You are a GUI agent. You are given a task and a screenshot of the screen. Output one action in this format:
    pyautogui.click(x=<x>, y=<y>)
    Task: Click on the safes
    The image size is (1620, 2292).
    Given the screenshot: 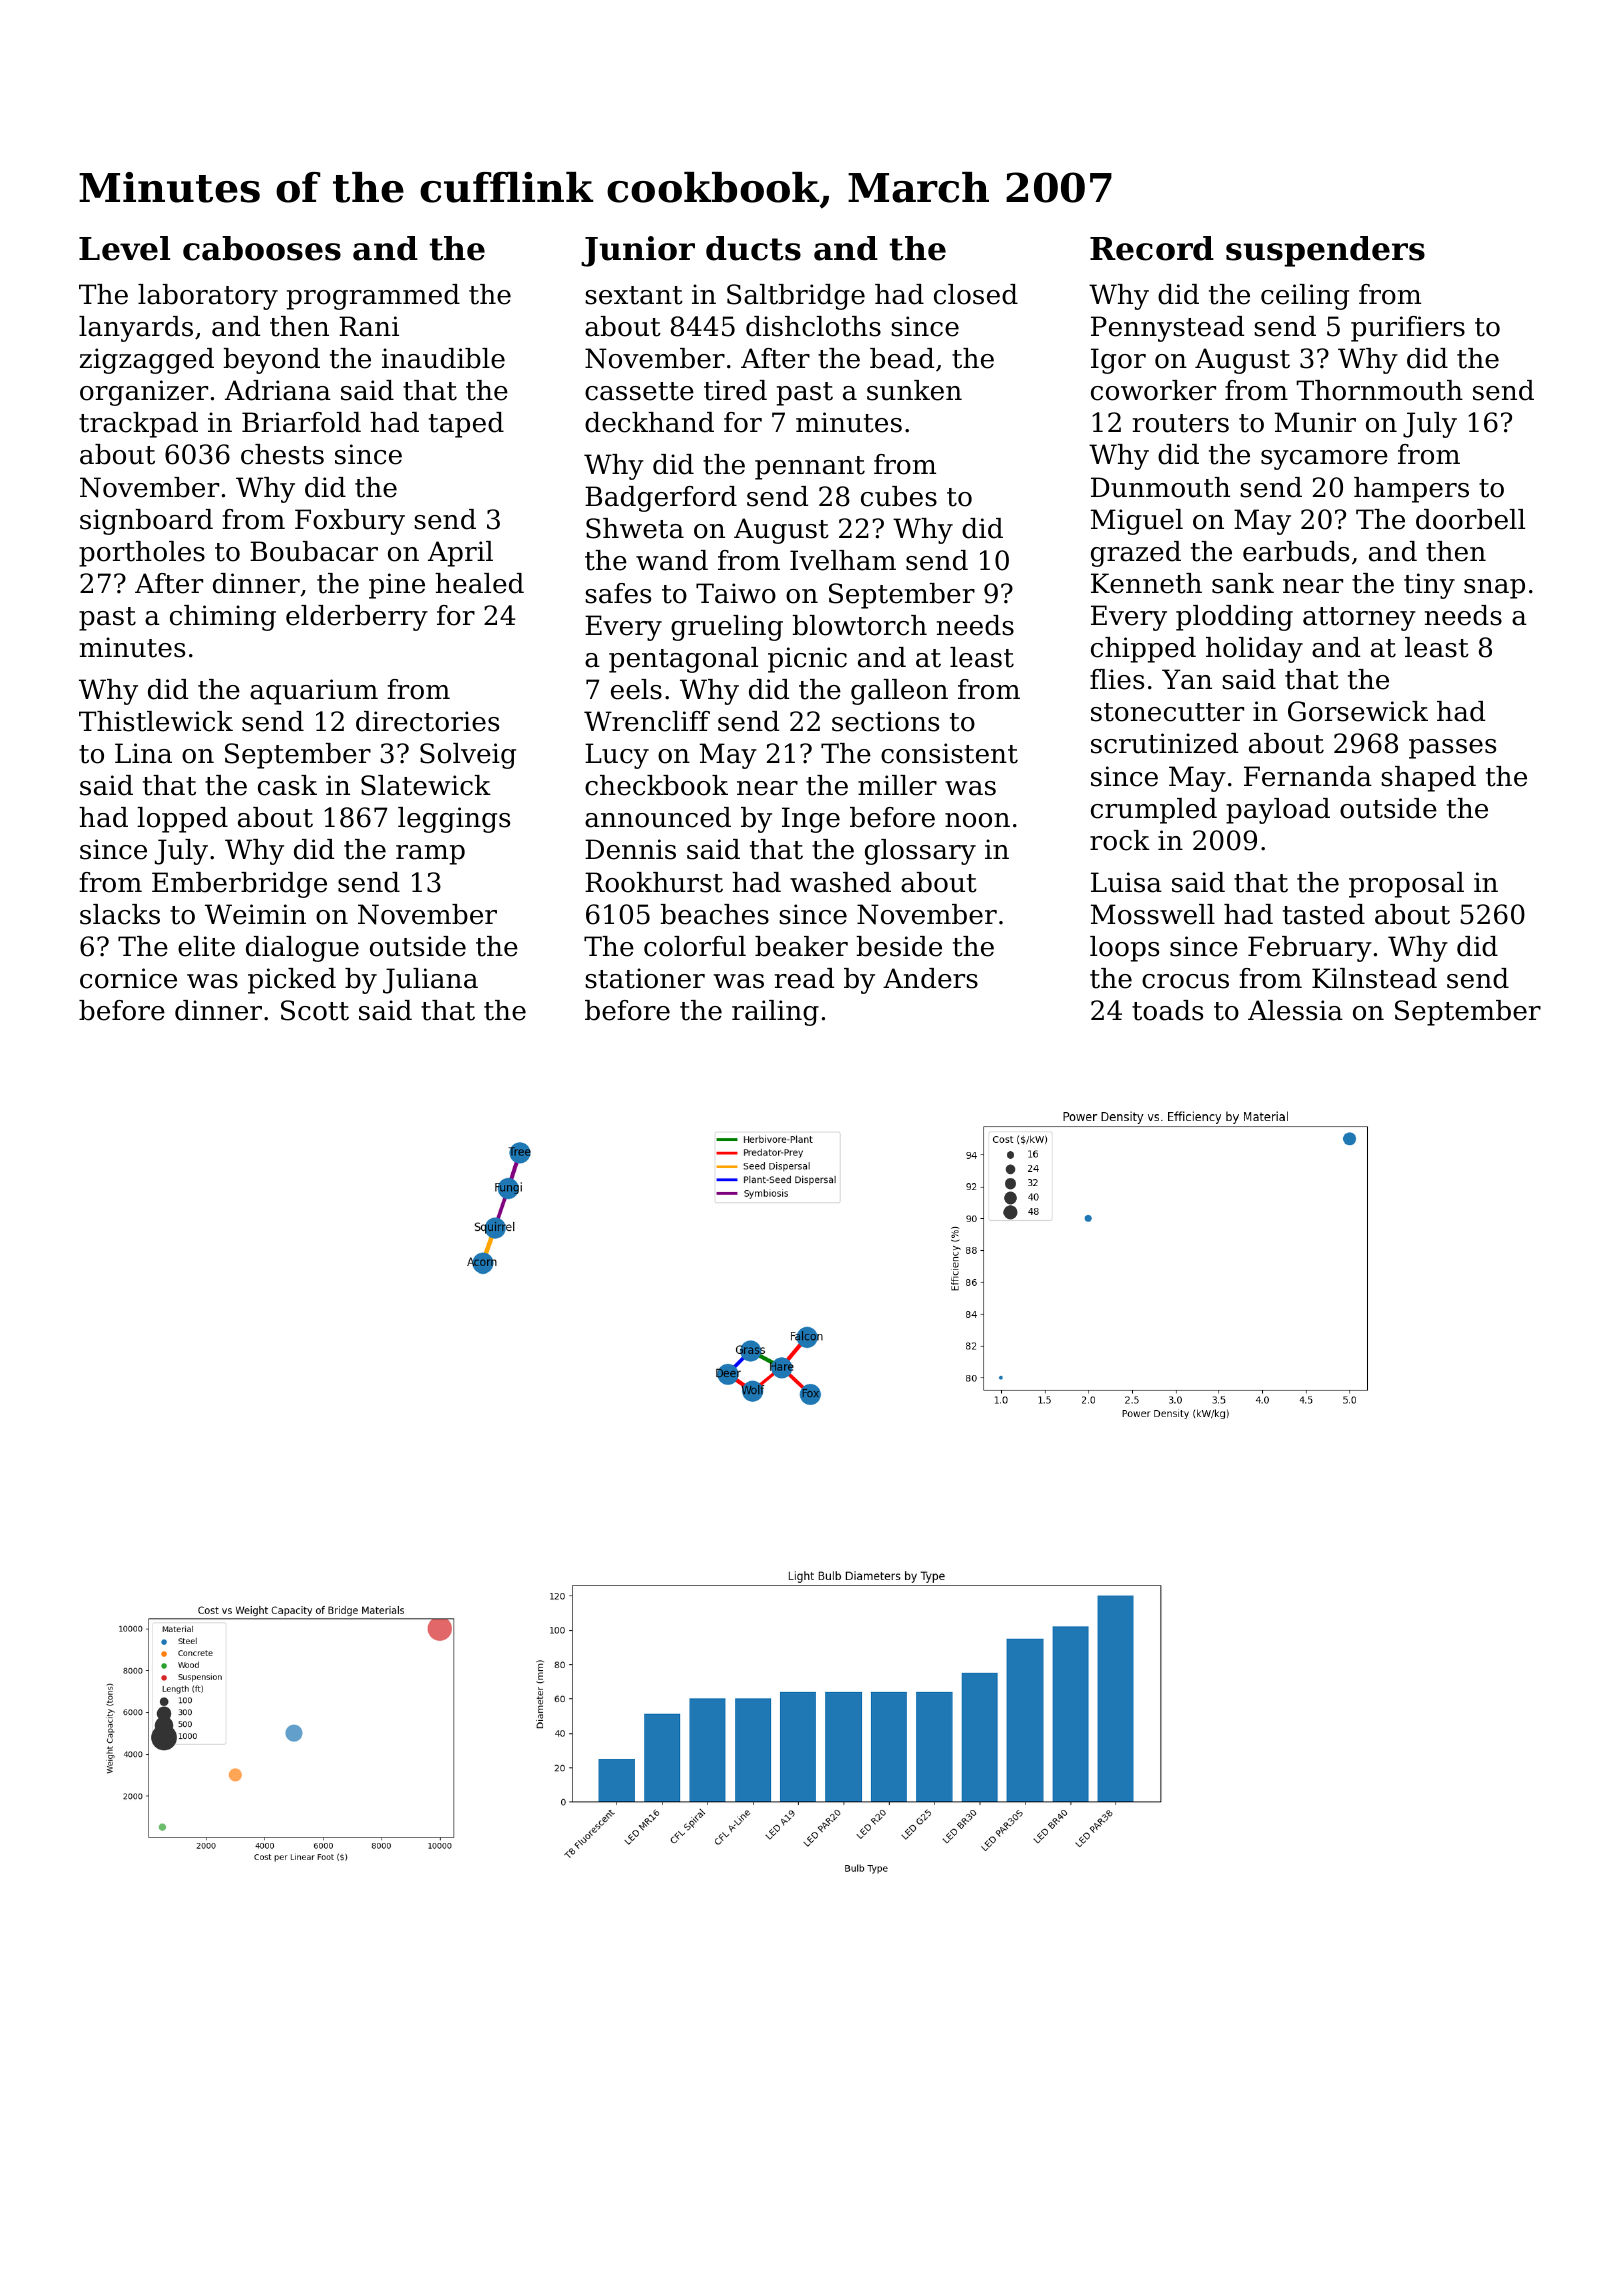 What is the action you would take?
    pyautogui.click(x=618, y=593)
